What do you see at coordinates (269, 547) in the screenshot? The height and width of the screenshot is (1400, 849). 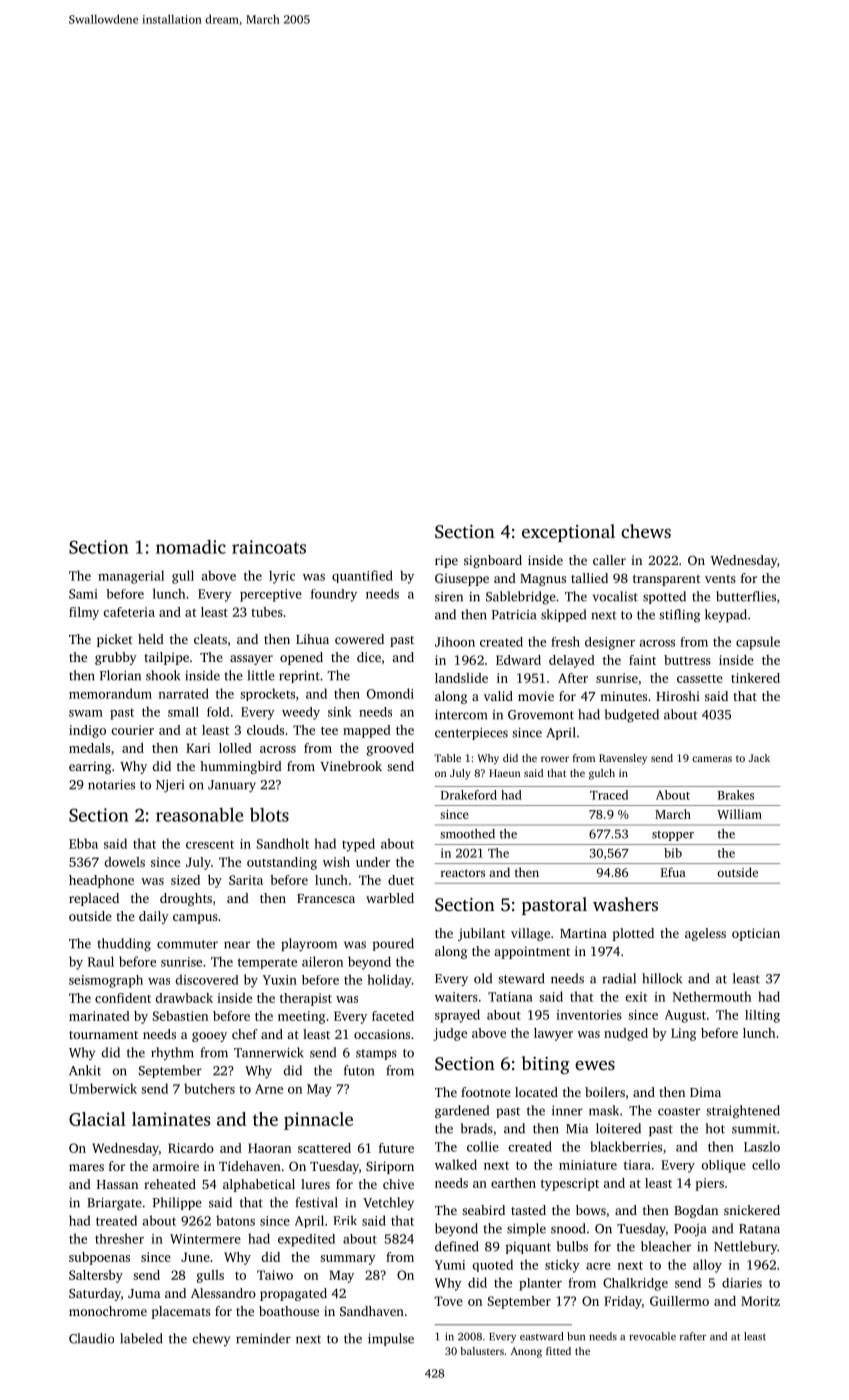 I see `raincoats` at bounding box center [269, 547].
